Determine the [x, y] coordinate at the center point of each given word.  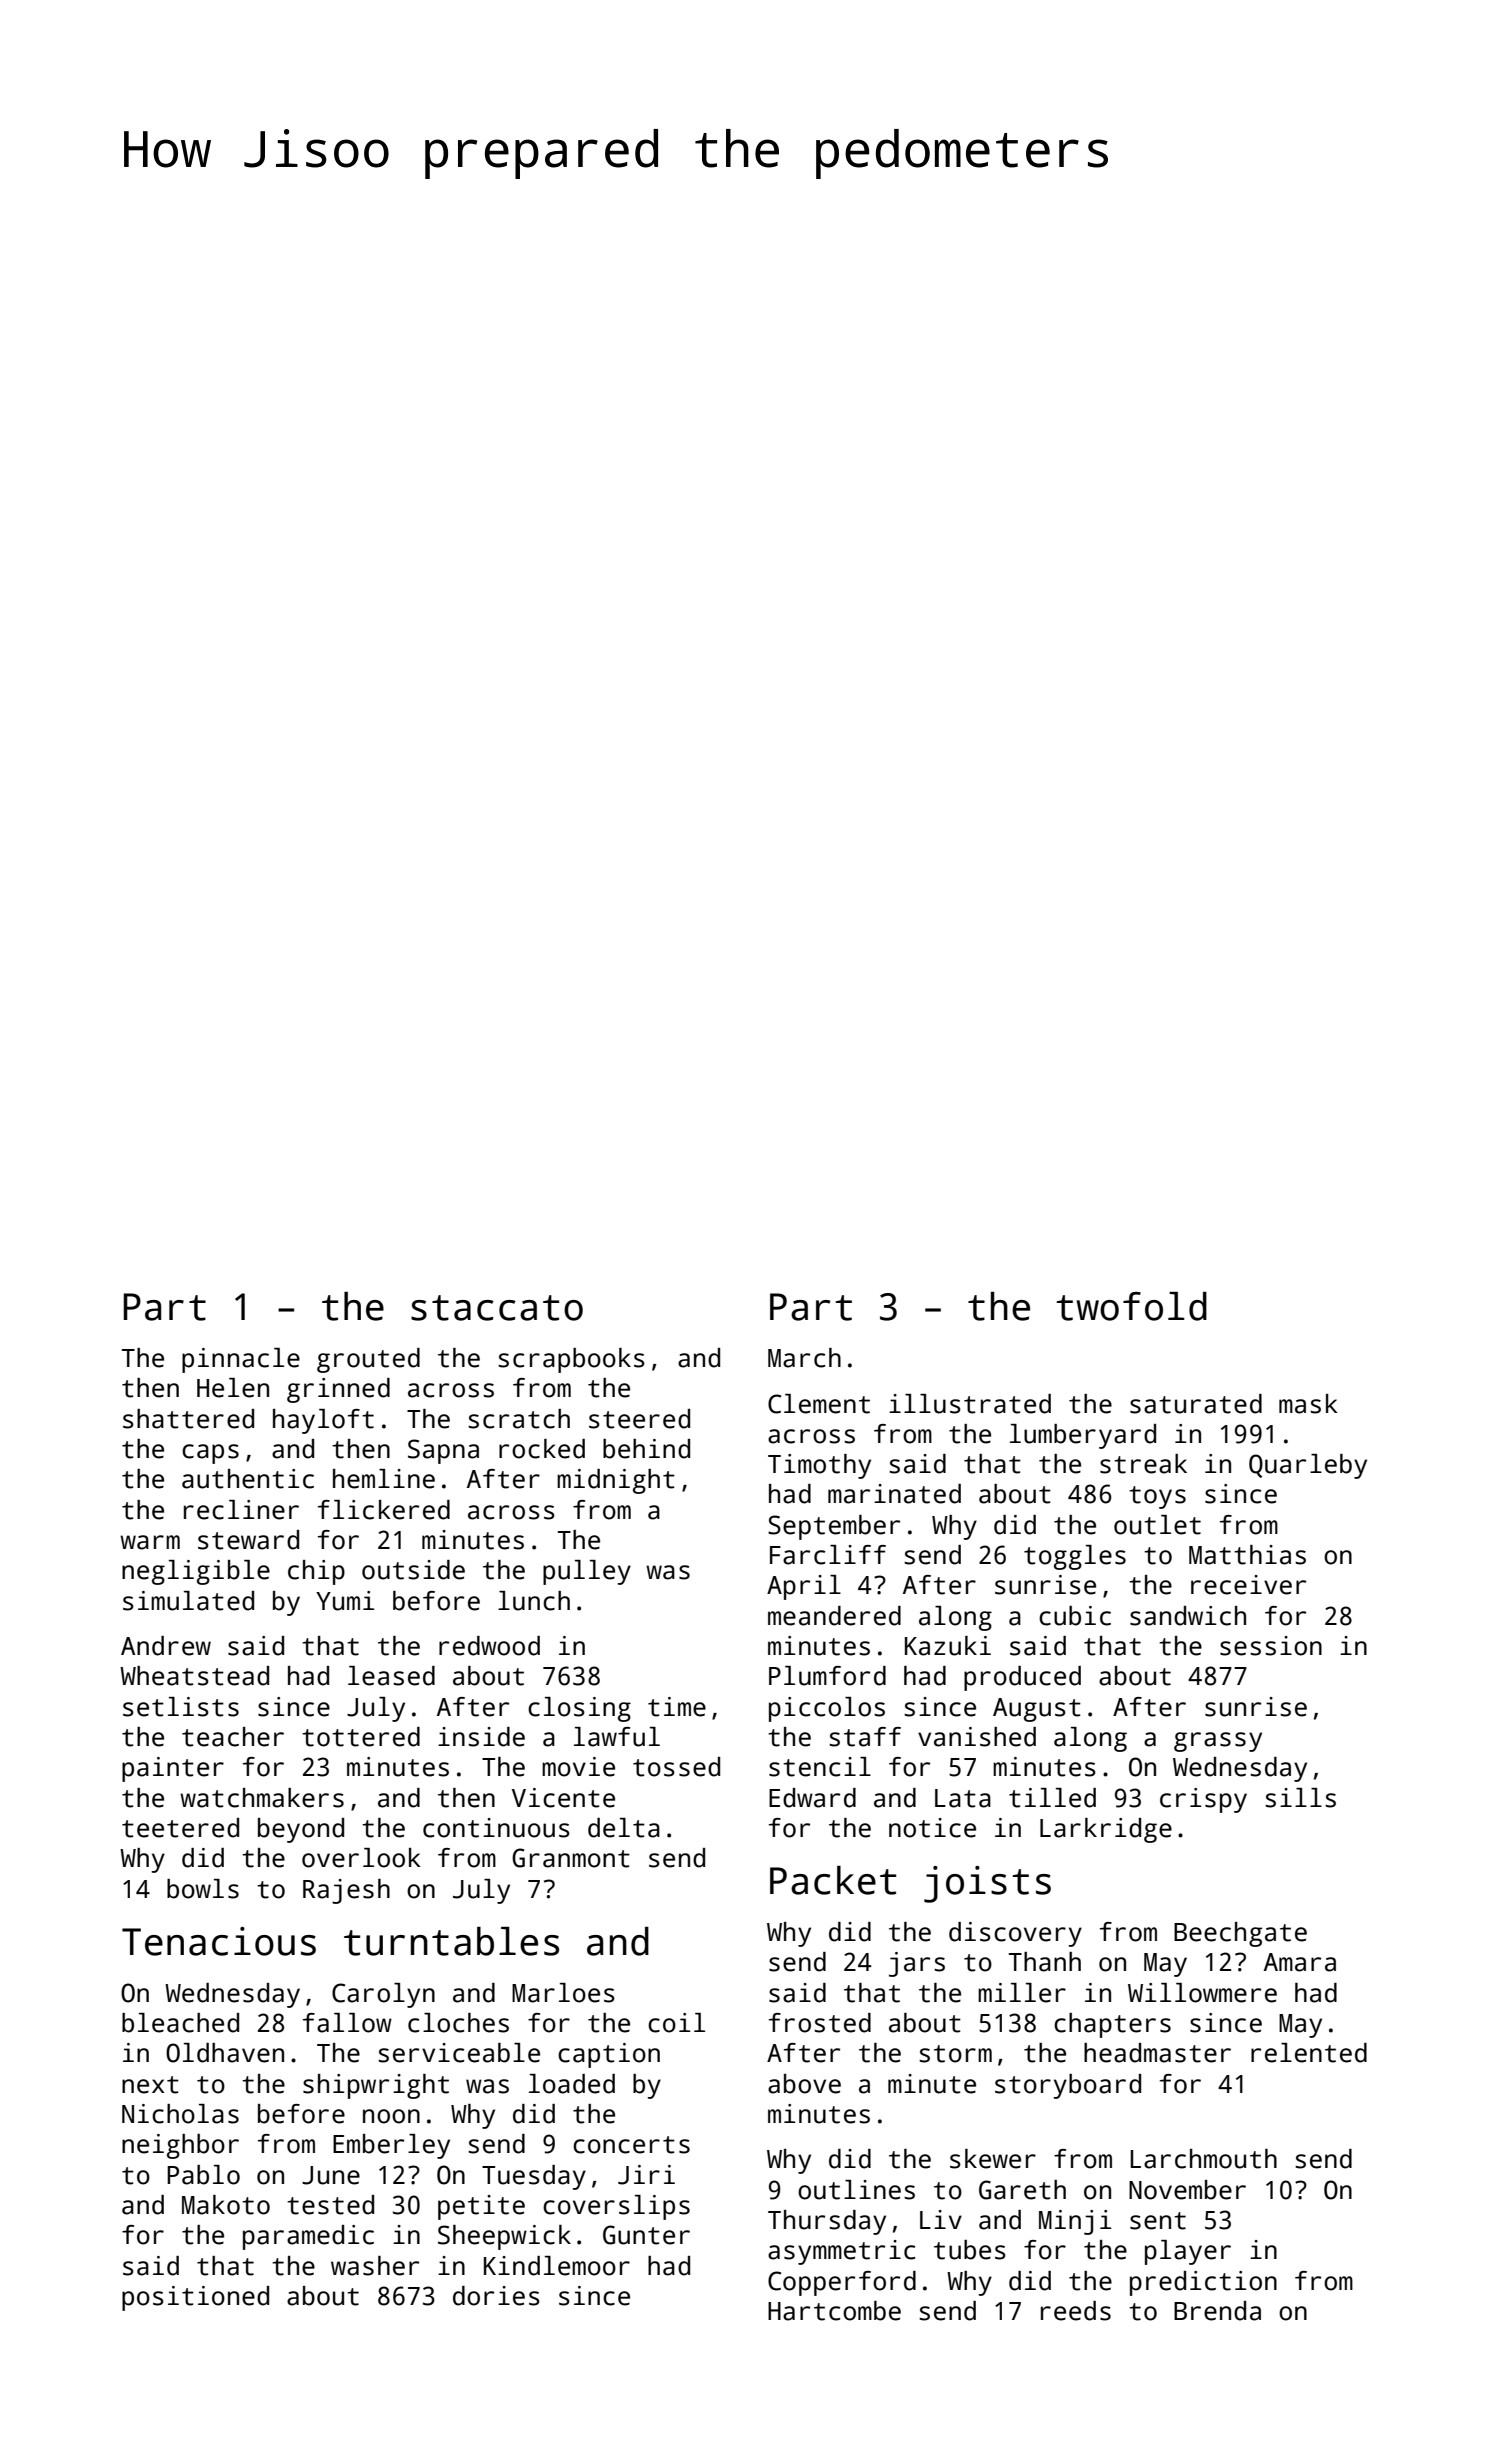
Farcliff [828, 1555]
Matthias [1247, 1555]
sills [1300, 1798]
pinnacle [241, 1360]
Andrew [166, 1646]
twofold [1131, 1306]
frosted [820, 2023]
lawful [617, 1737]
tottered [361, 1737]
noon [391, 2116]
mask [1308, 1404]
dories [496, 2296]
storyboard [1068, 2086]
